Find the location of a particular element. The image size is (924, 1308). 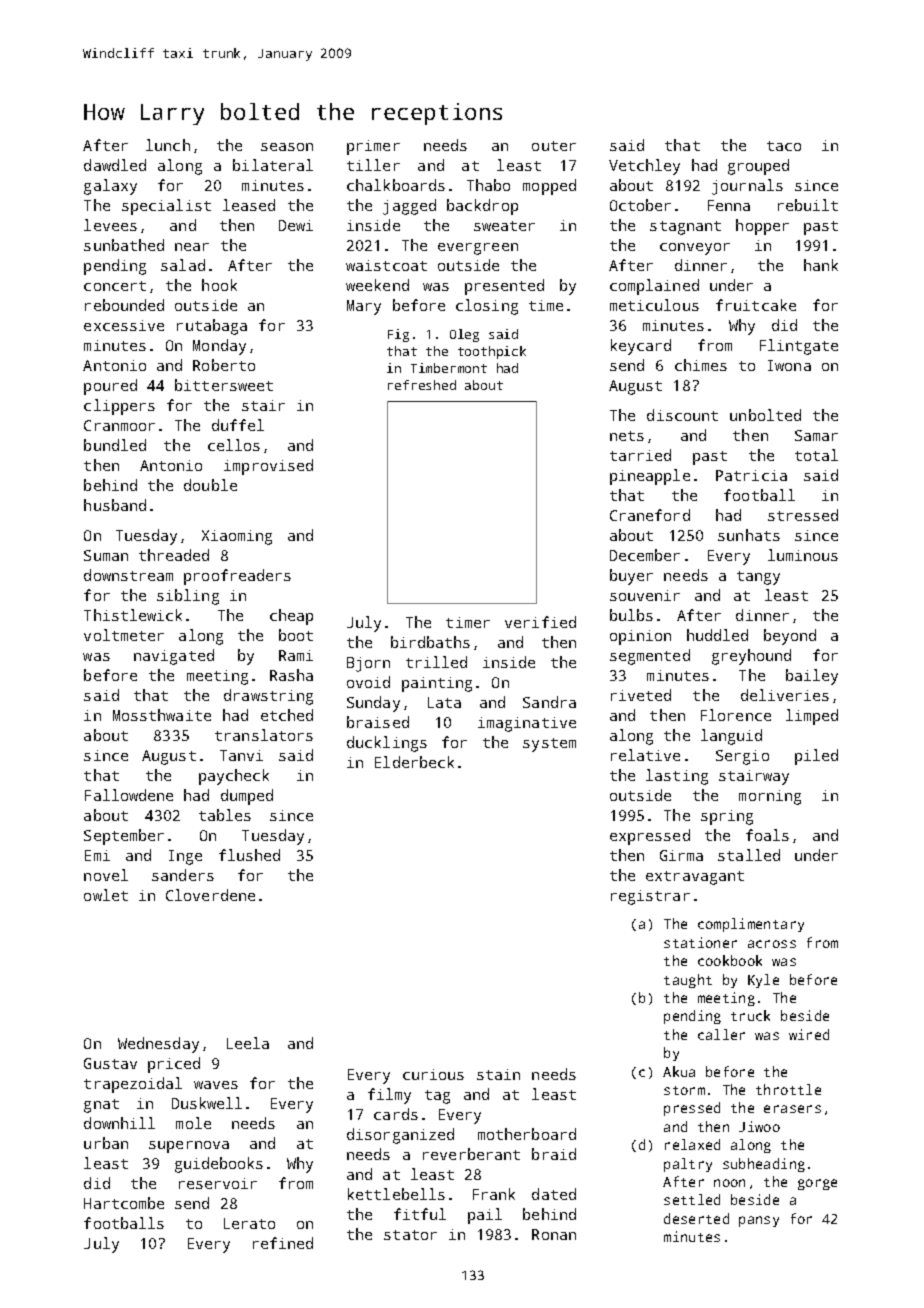

refreshed is located at coordinates (422, 385).
